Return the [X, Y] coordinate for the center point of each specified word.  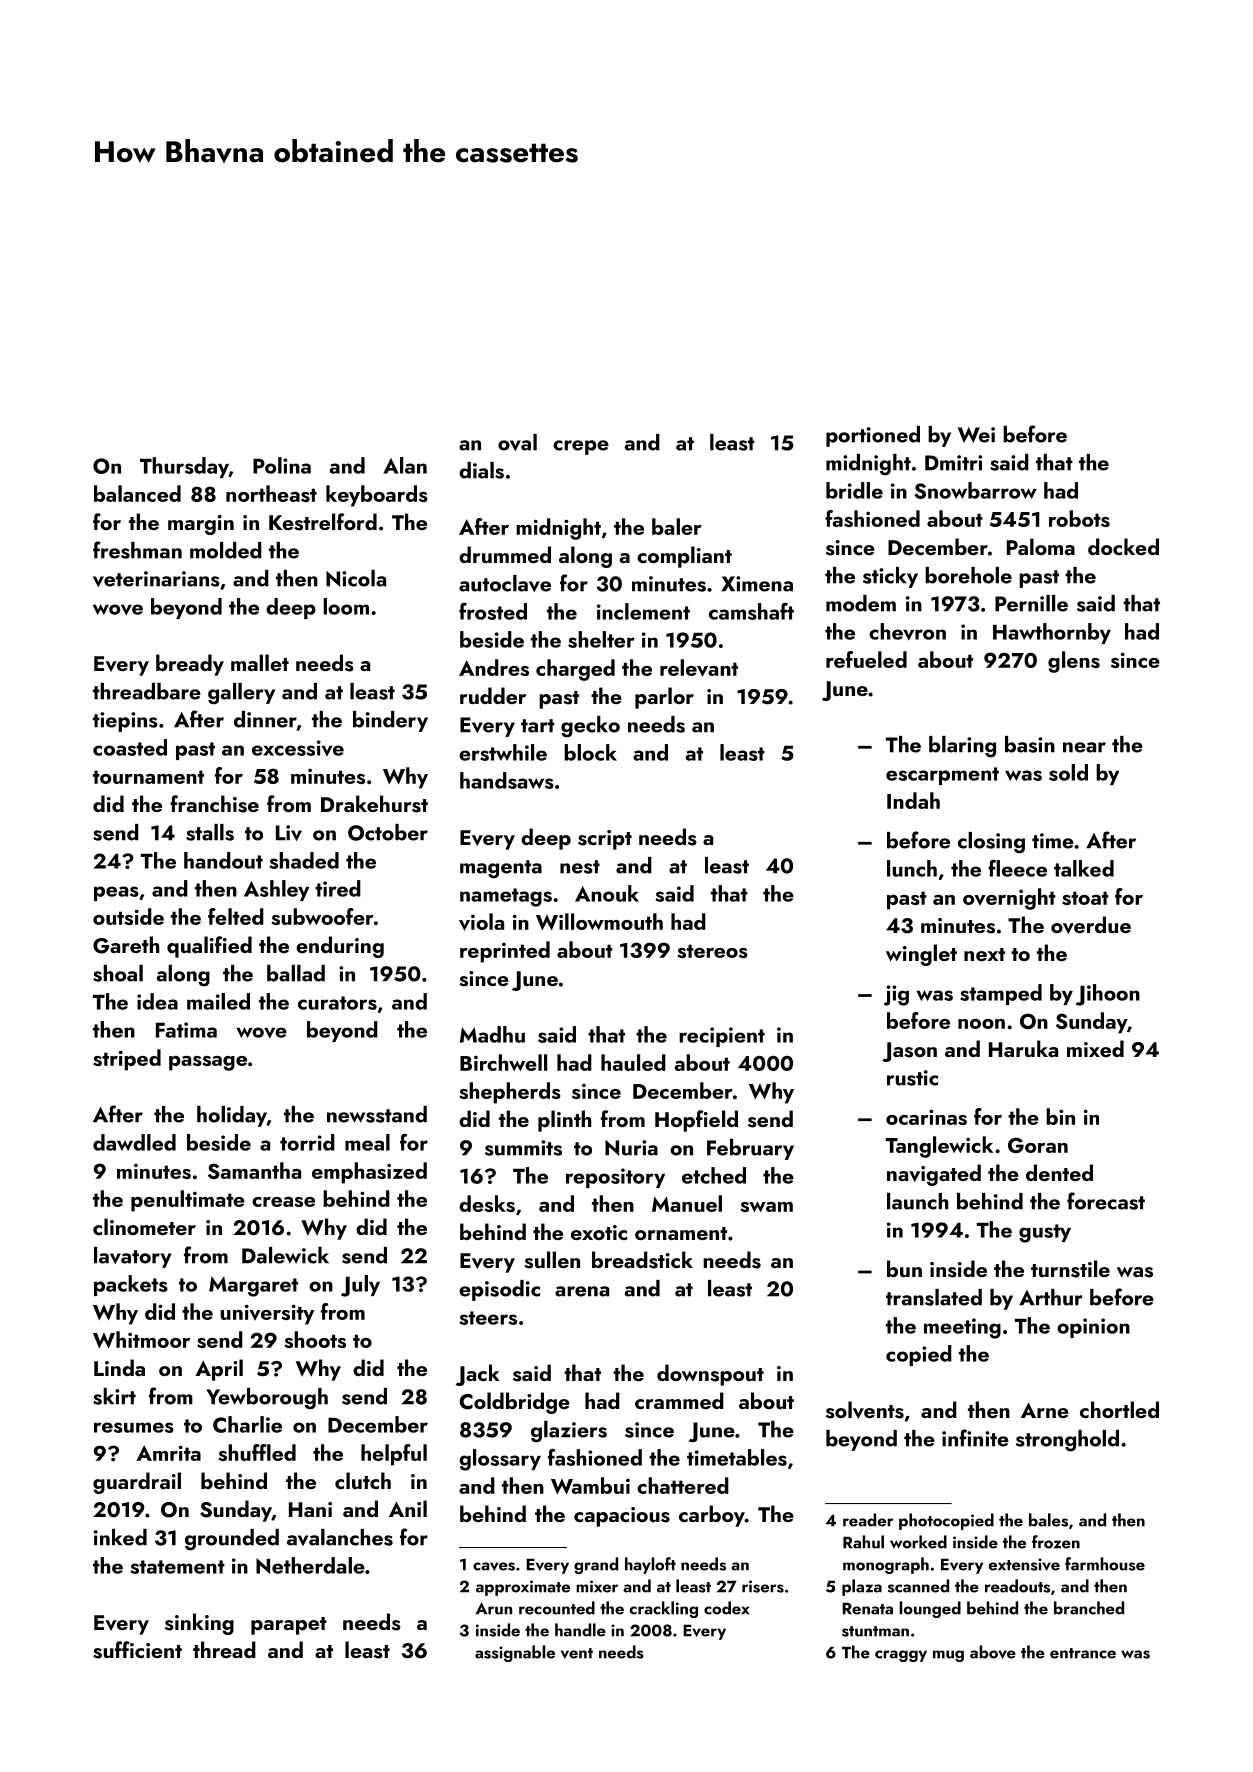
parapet [289, 1626]
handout [223, 860]
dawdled [134, 1142]
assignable [515, 1653]
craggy [901, 1656]
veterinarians [156, 579]
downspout [710, 1375]
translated [934, 1297]
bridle [854, 490]
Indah [913, 800]
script [605, 840]
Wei [976, 435]
